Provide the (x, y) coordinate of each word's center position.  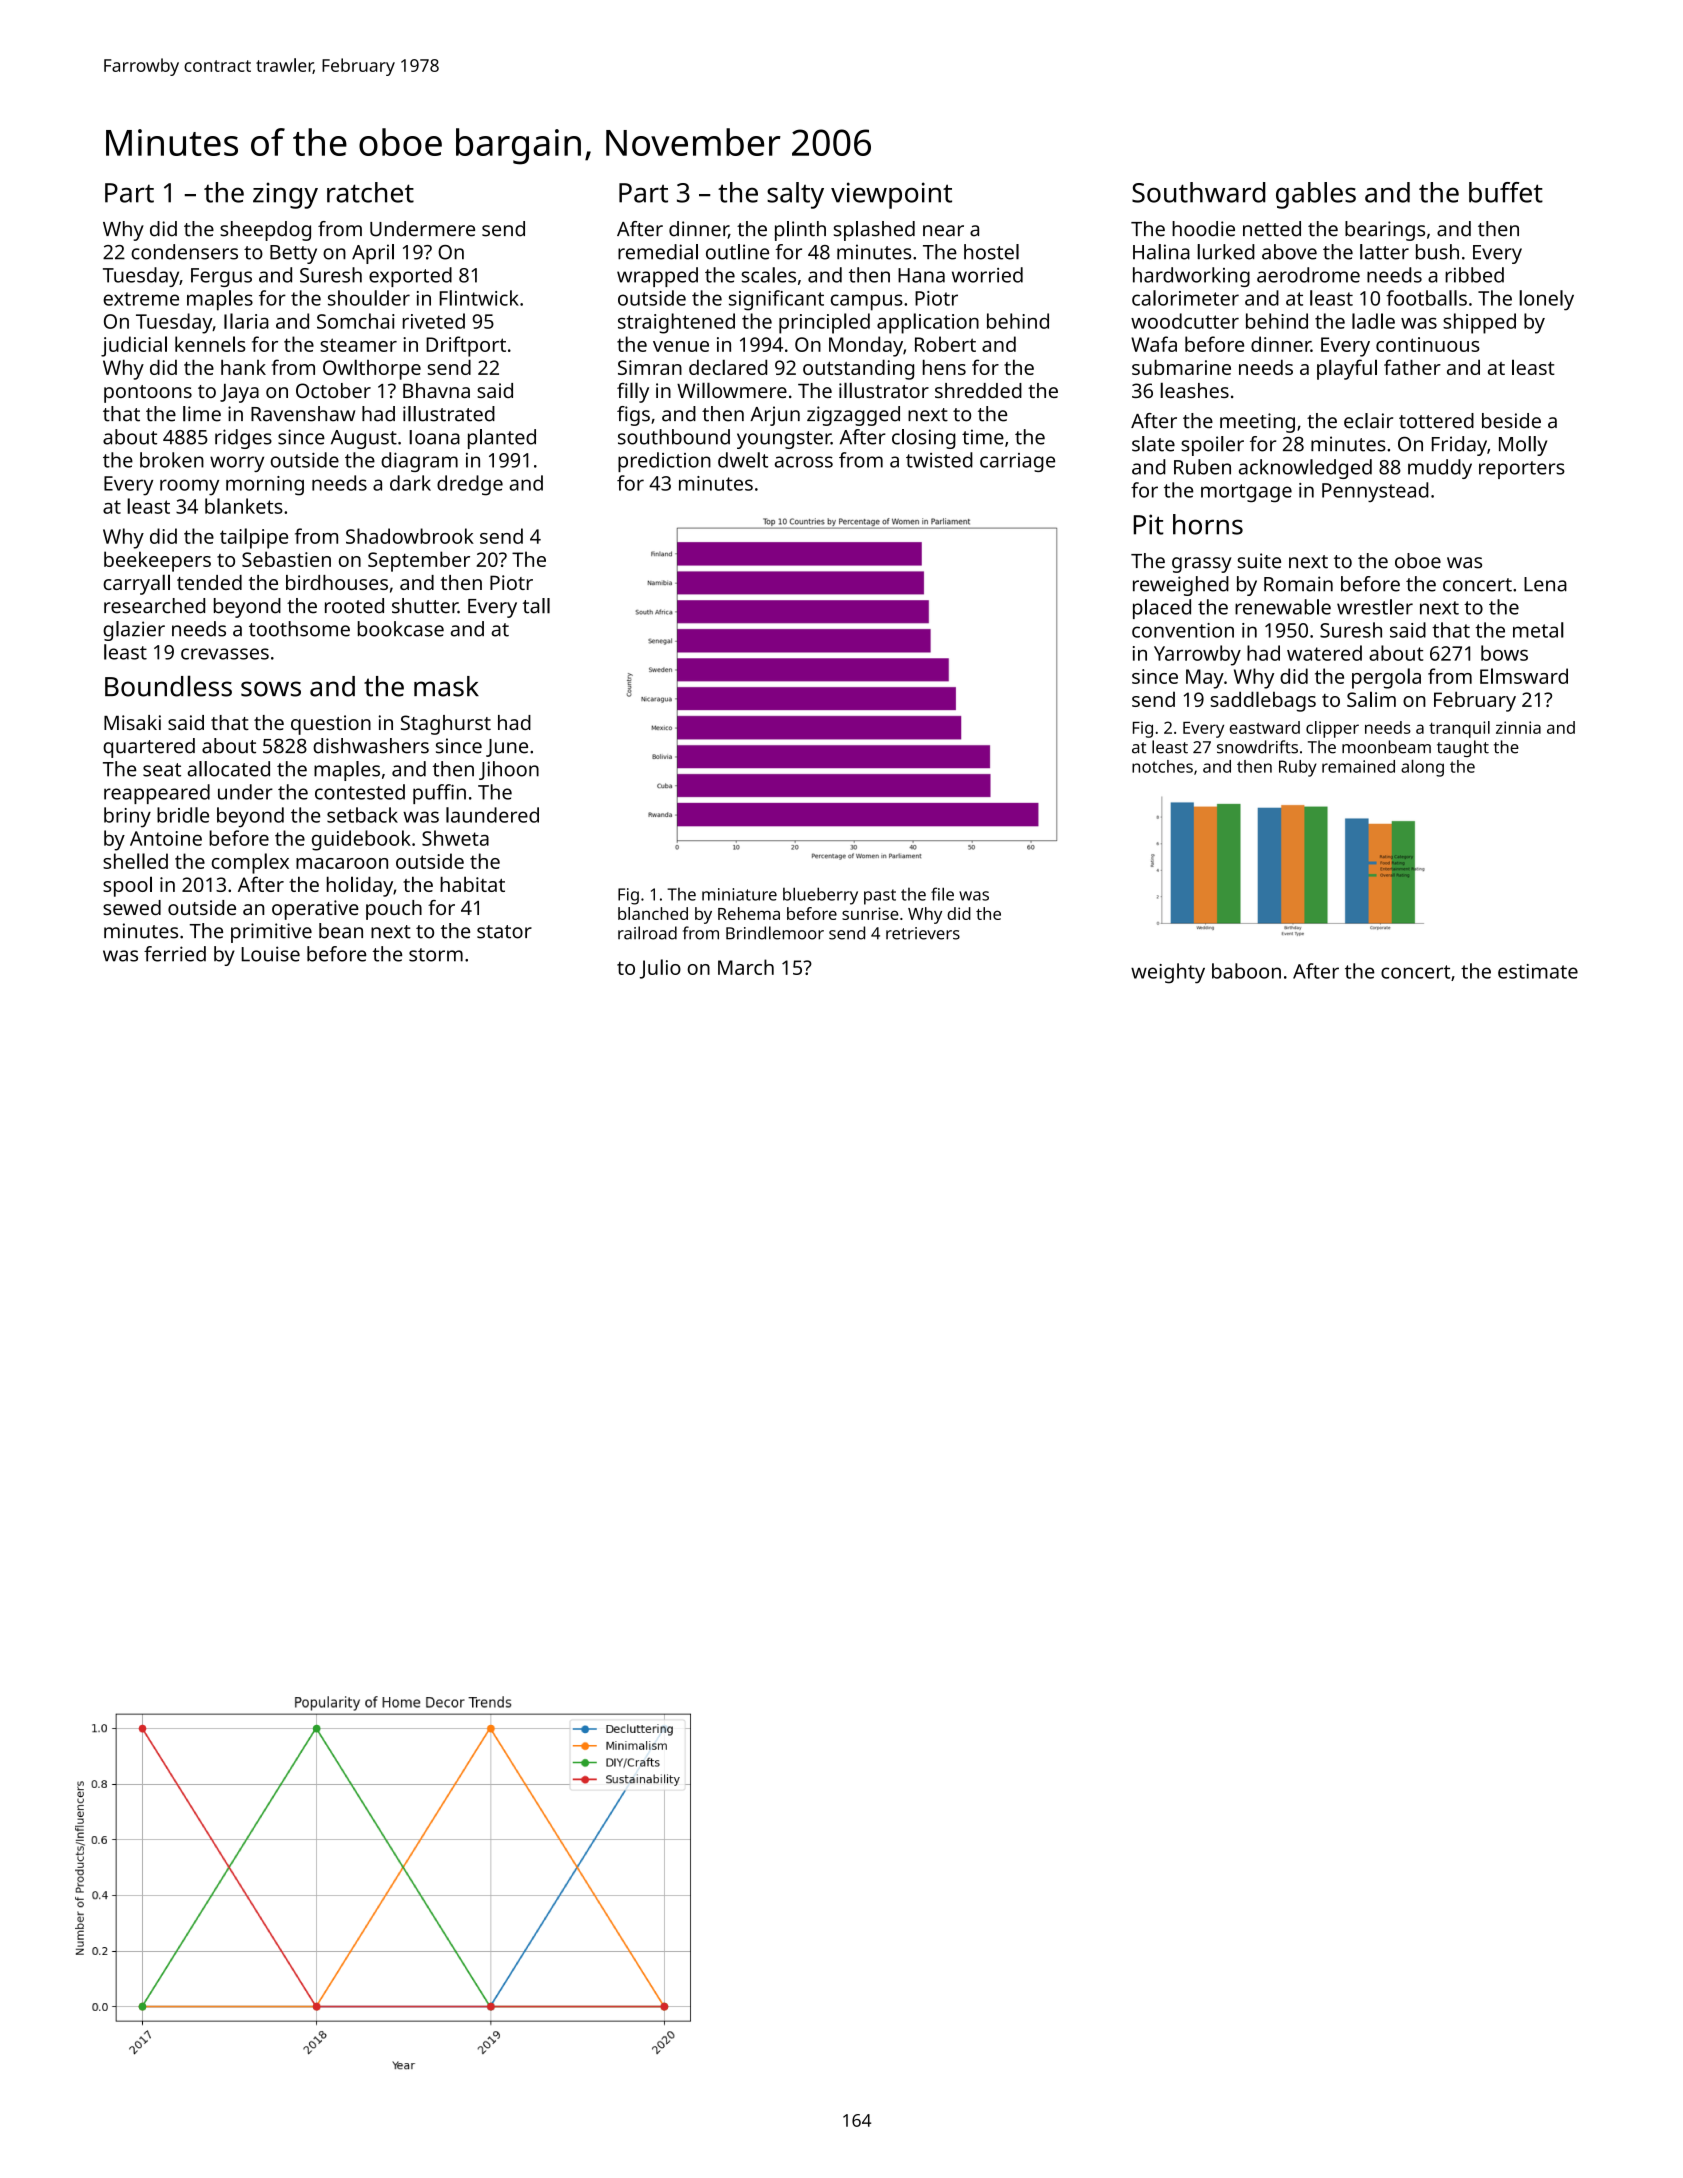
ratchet (370, 192)
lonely (1546, 300)
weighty (1168, 973)
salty (795, 195)
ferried (175, 954)
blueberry (820, 896)
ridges (243, 439)
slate (1153, 444)
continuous (1428, 344)
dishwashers (371, 746)
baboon (1246, 971)
